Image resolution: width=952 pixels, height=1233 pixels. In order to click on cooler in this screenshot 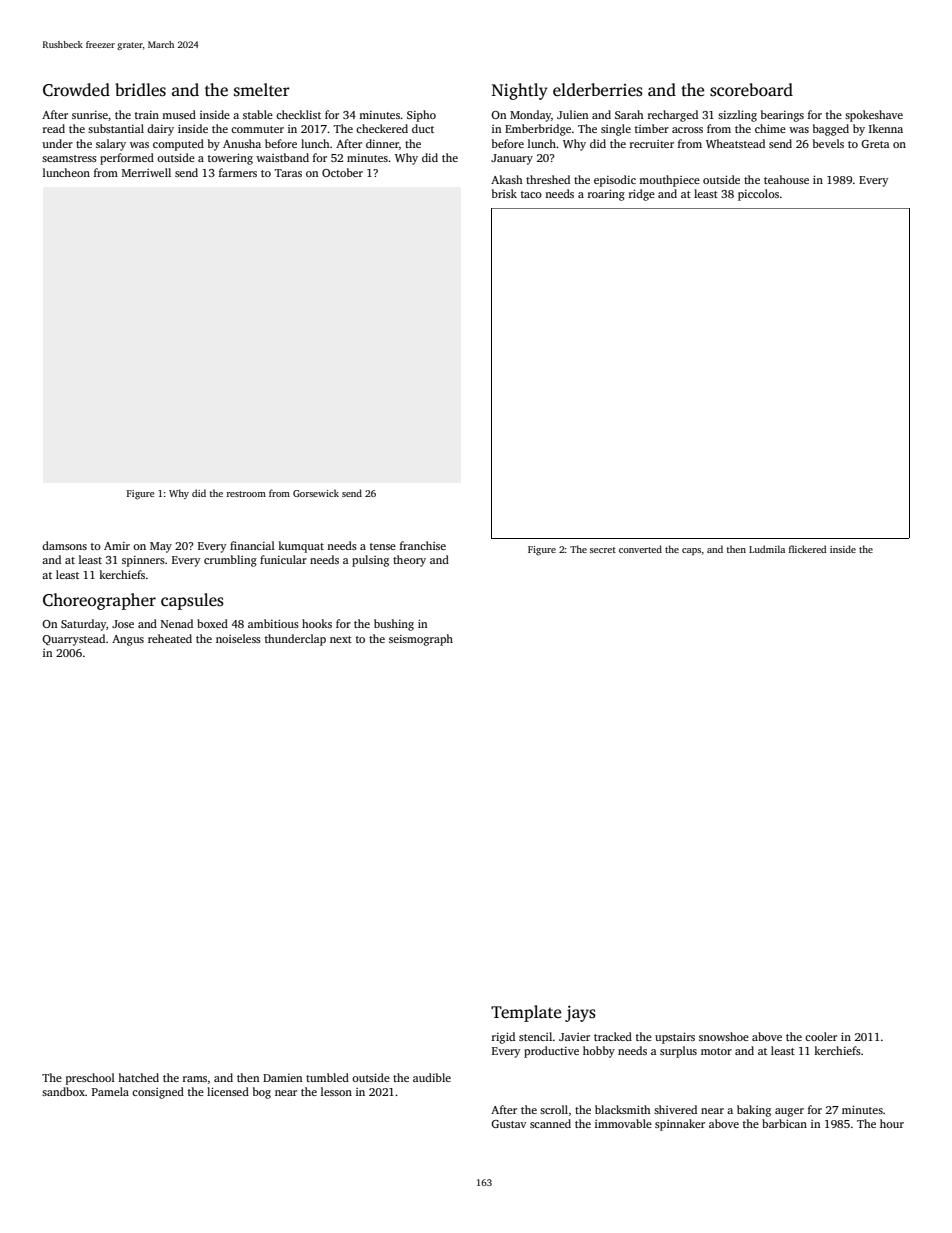, I will do `click(821, 1036)`.
